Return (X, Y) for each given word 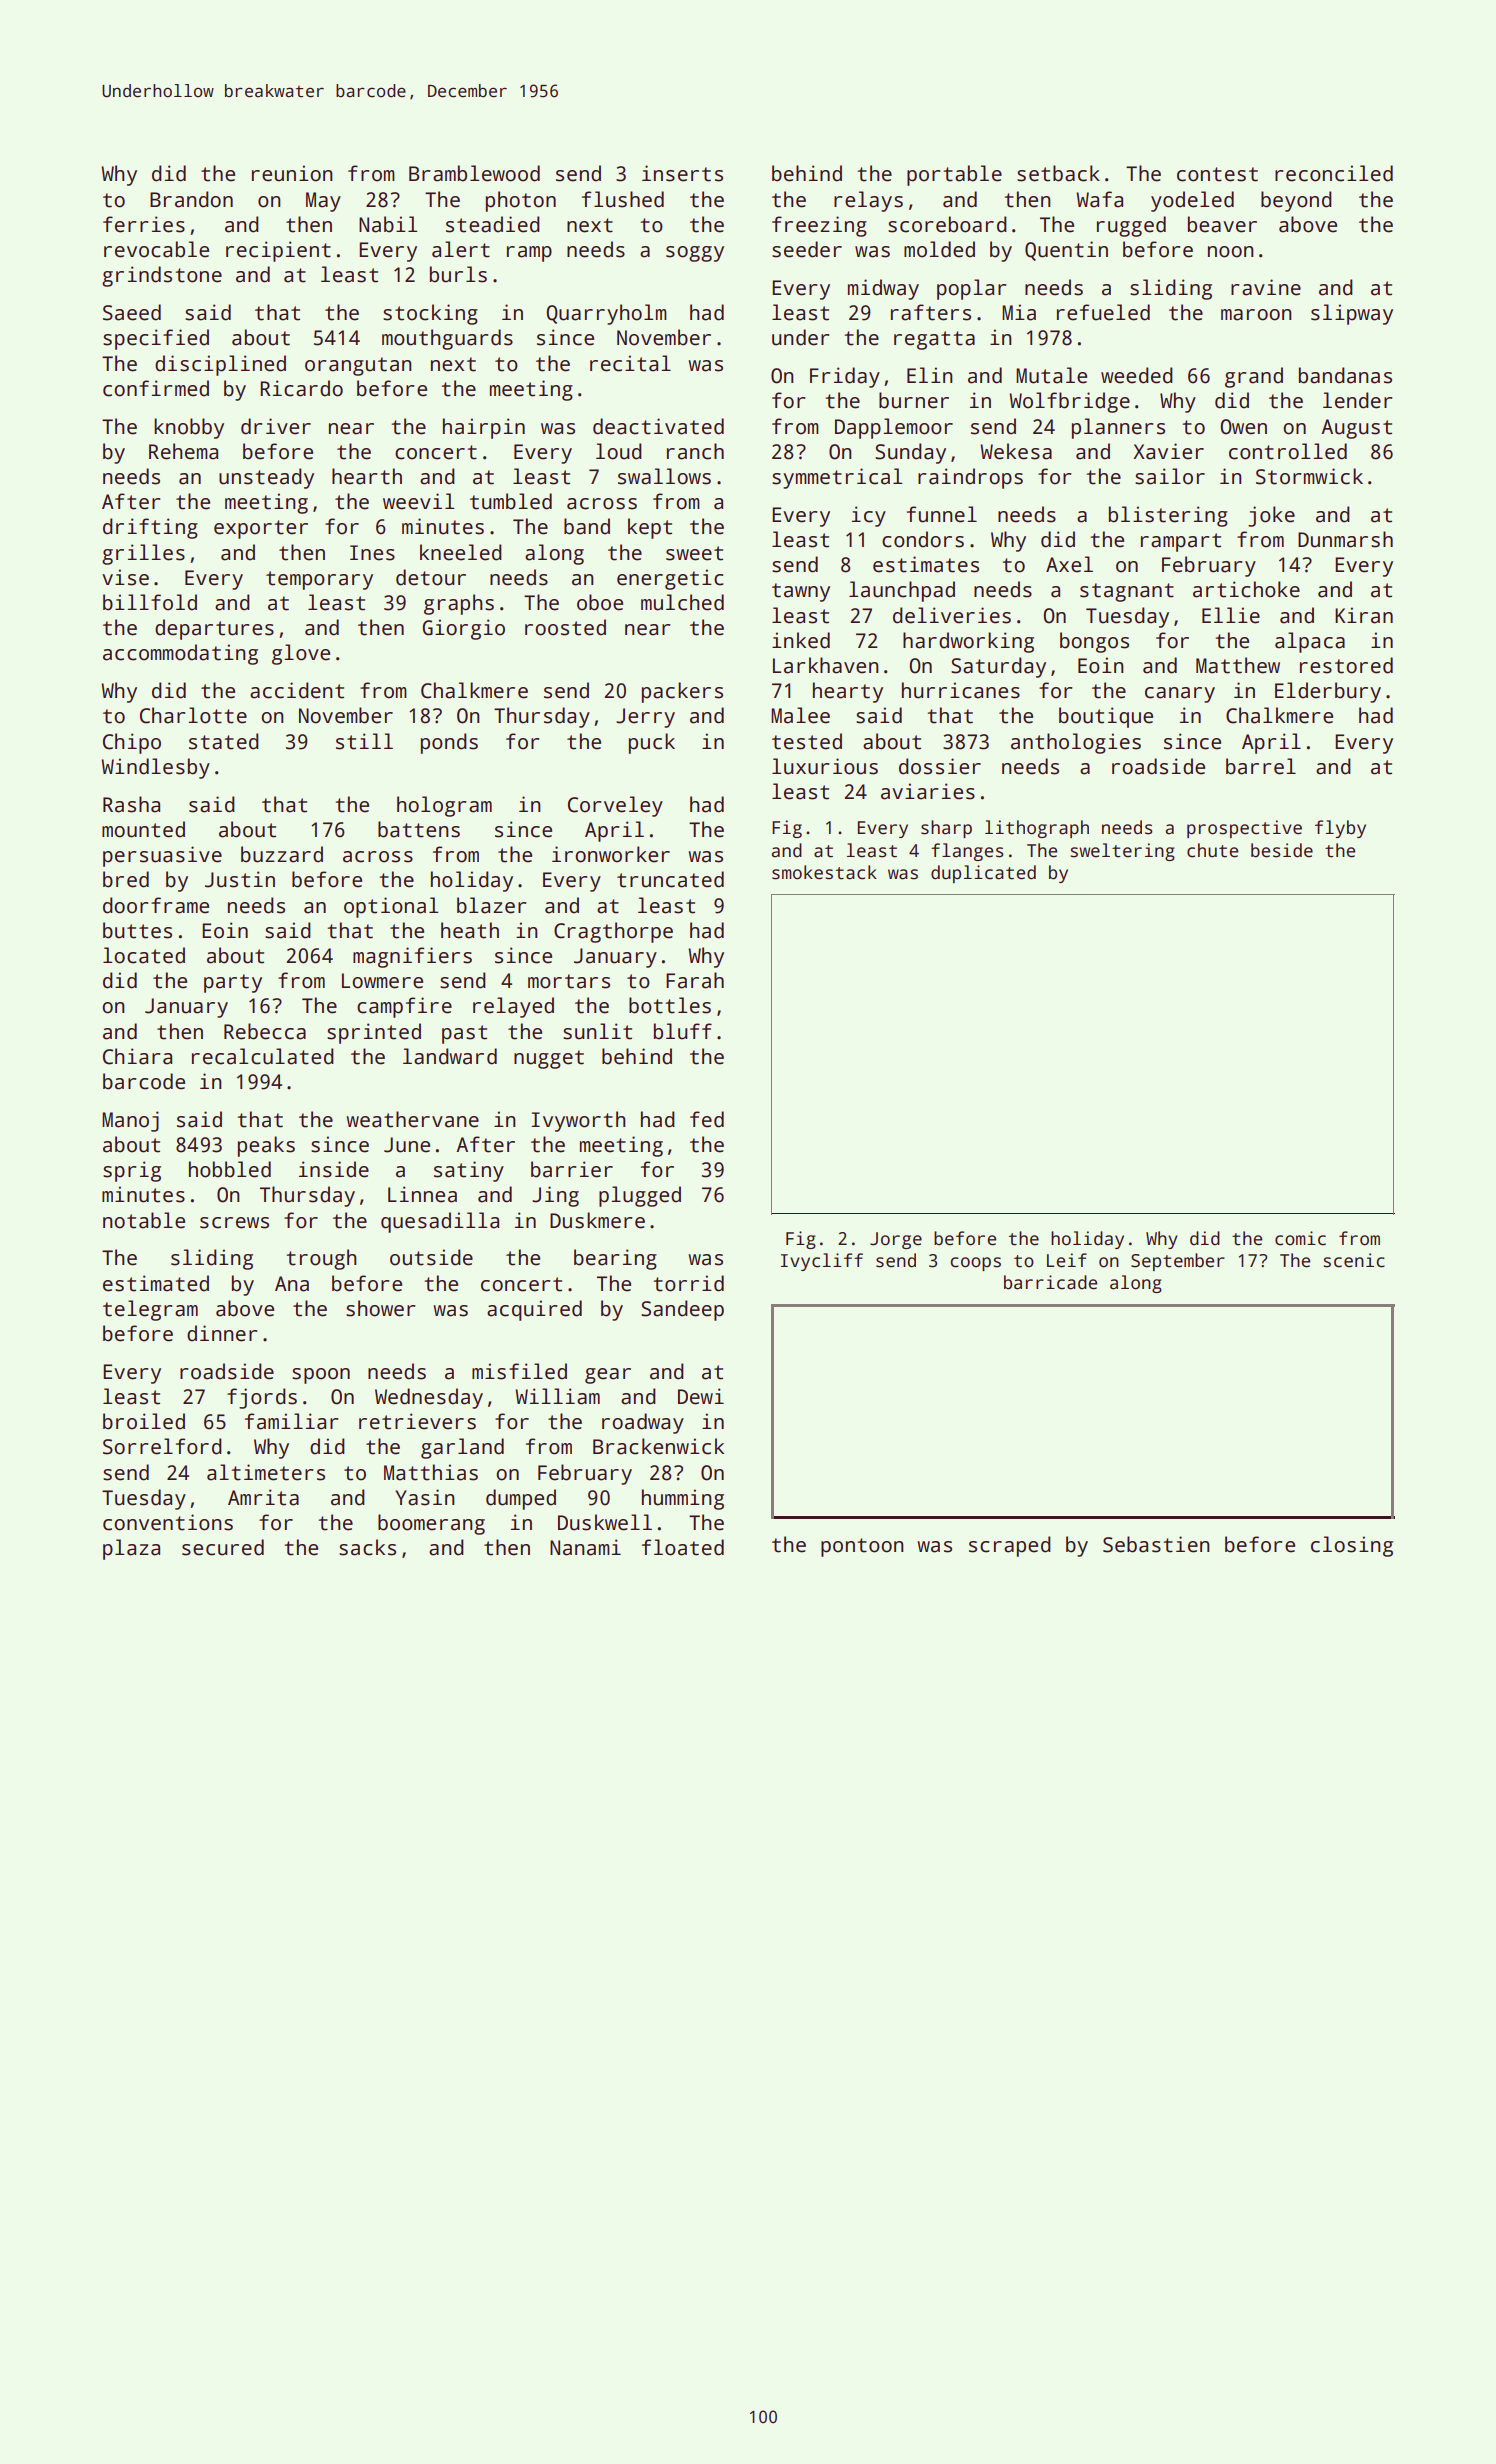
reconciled (1334, 173)
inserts (682, 173)
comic (1300, 1238)
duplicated (983, 874)
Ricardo (301, 388)
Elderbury (1328, 692)
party (233, 983)
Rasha (131, 804)
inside (334, 1169)
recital (630, 363)
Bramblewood (474, 173)
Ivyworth (579, 1121)
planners (1118, 428)
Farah (695, 980)
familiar (292, 1421)
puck (652, 743)
